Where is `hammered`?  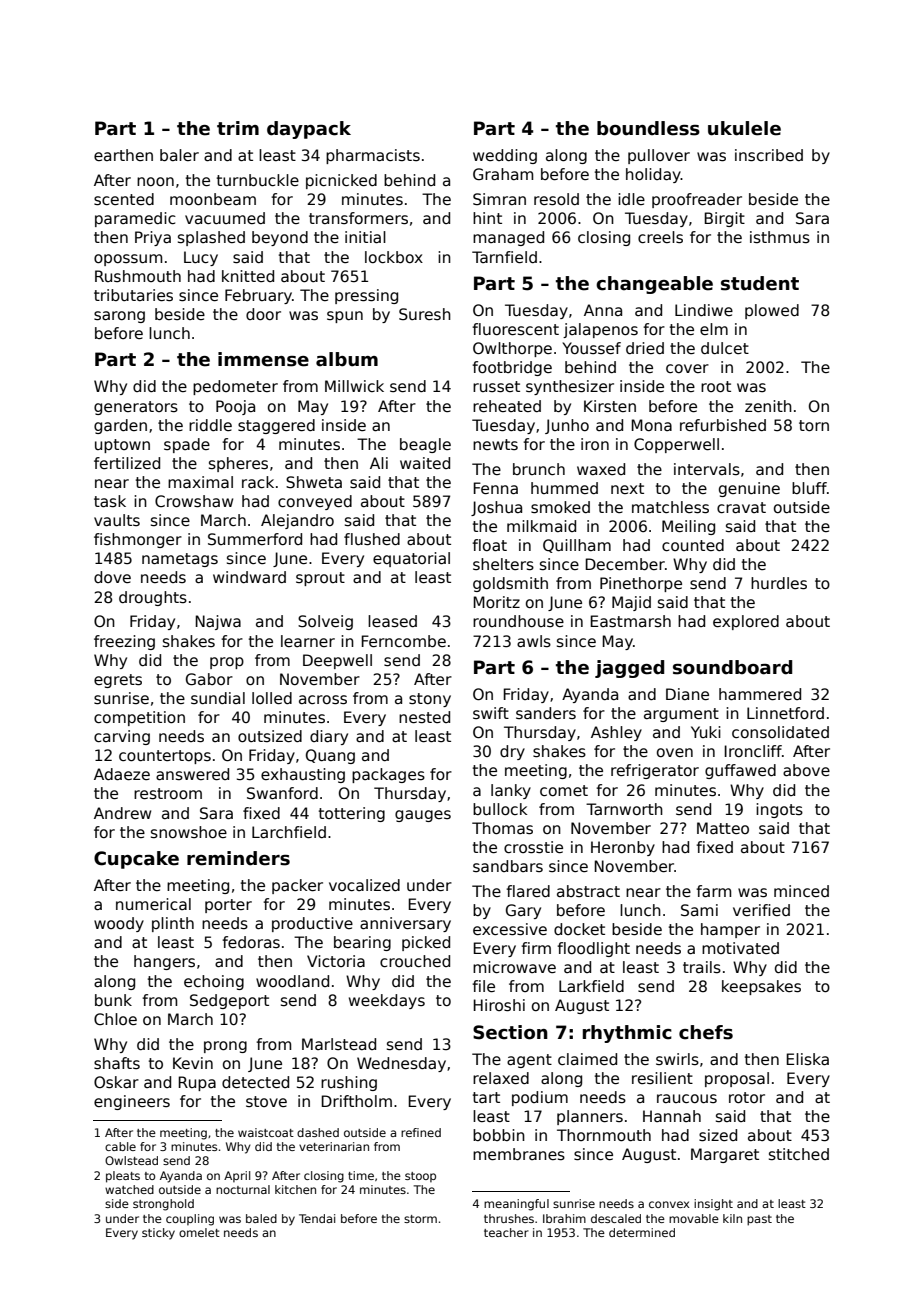
hammered is located at coordinates (760, 694).
